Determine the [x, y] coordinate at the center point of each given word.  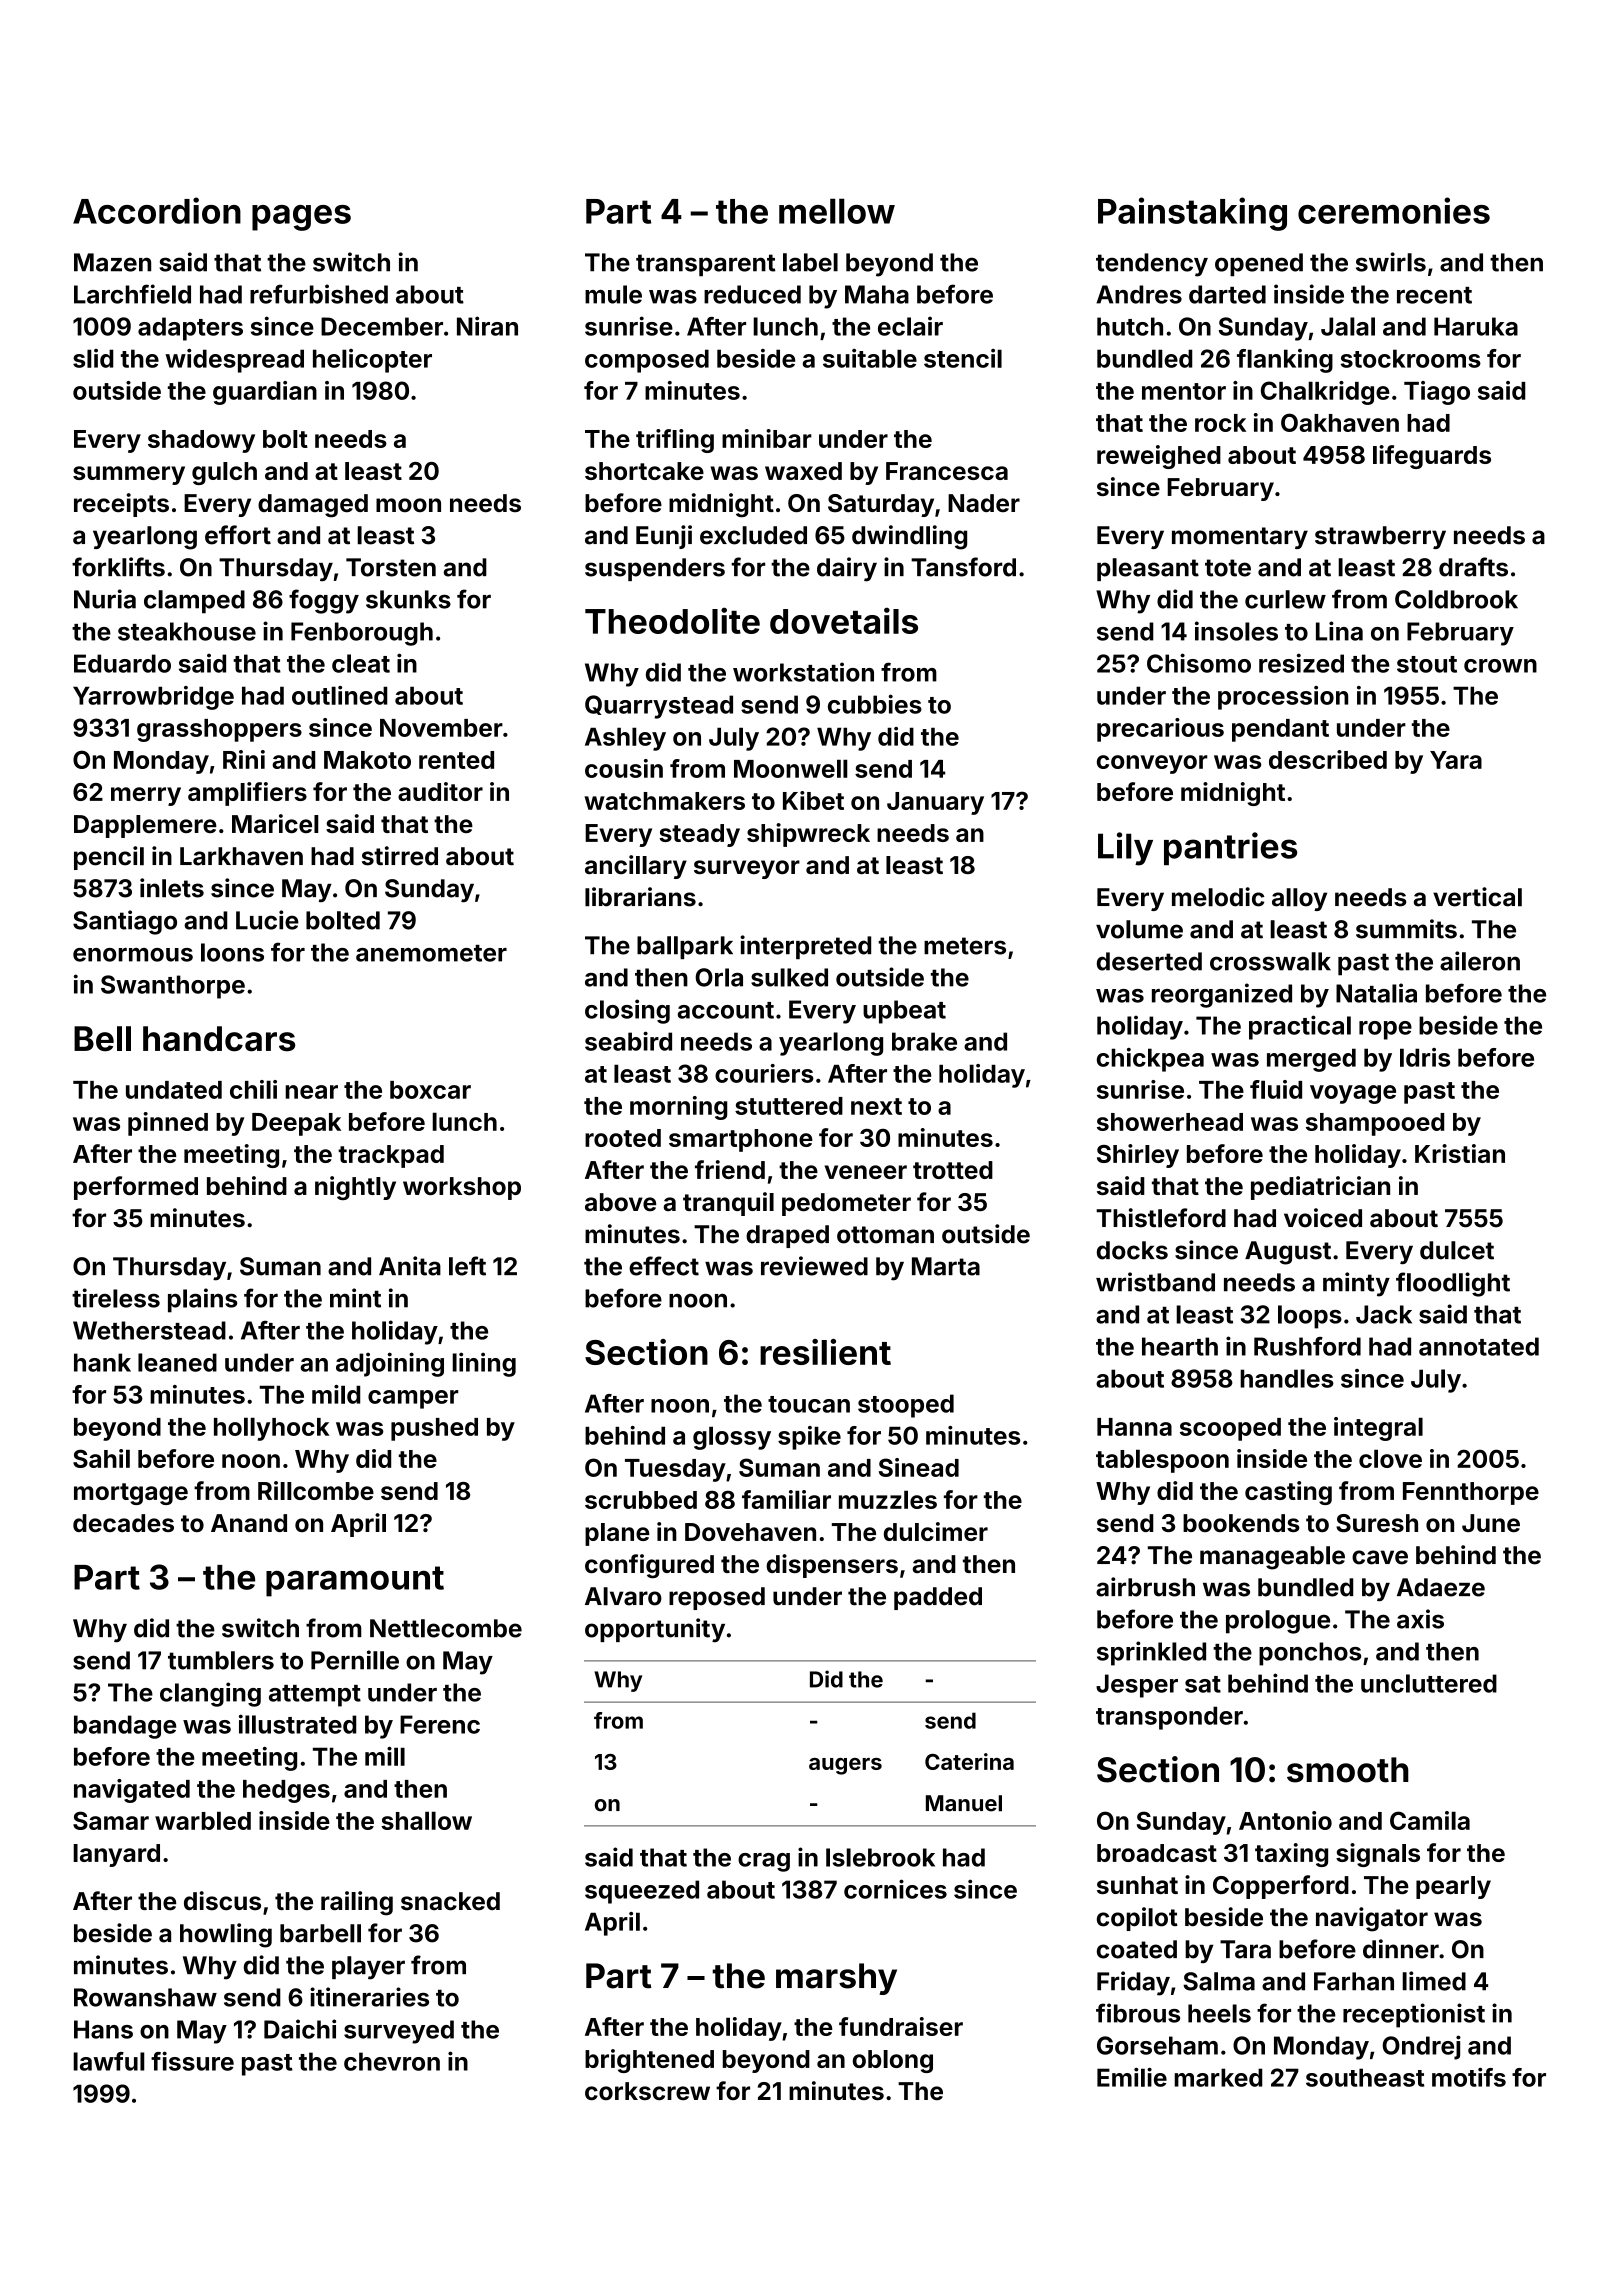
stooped [906, 1406]
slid [93, 358]
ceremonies [1394, 210]
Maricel [275, 823]
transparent [706, 265]
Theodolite [672, 620]
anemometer [431, 953]
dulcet [1457, 1250]
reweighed [1159, 457]
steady [699, 835]
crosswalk [1270, 961]
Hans [103, 2029]
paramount [355, 1581]
